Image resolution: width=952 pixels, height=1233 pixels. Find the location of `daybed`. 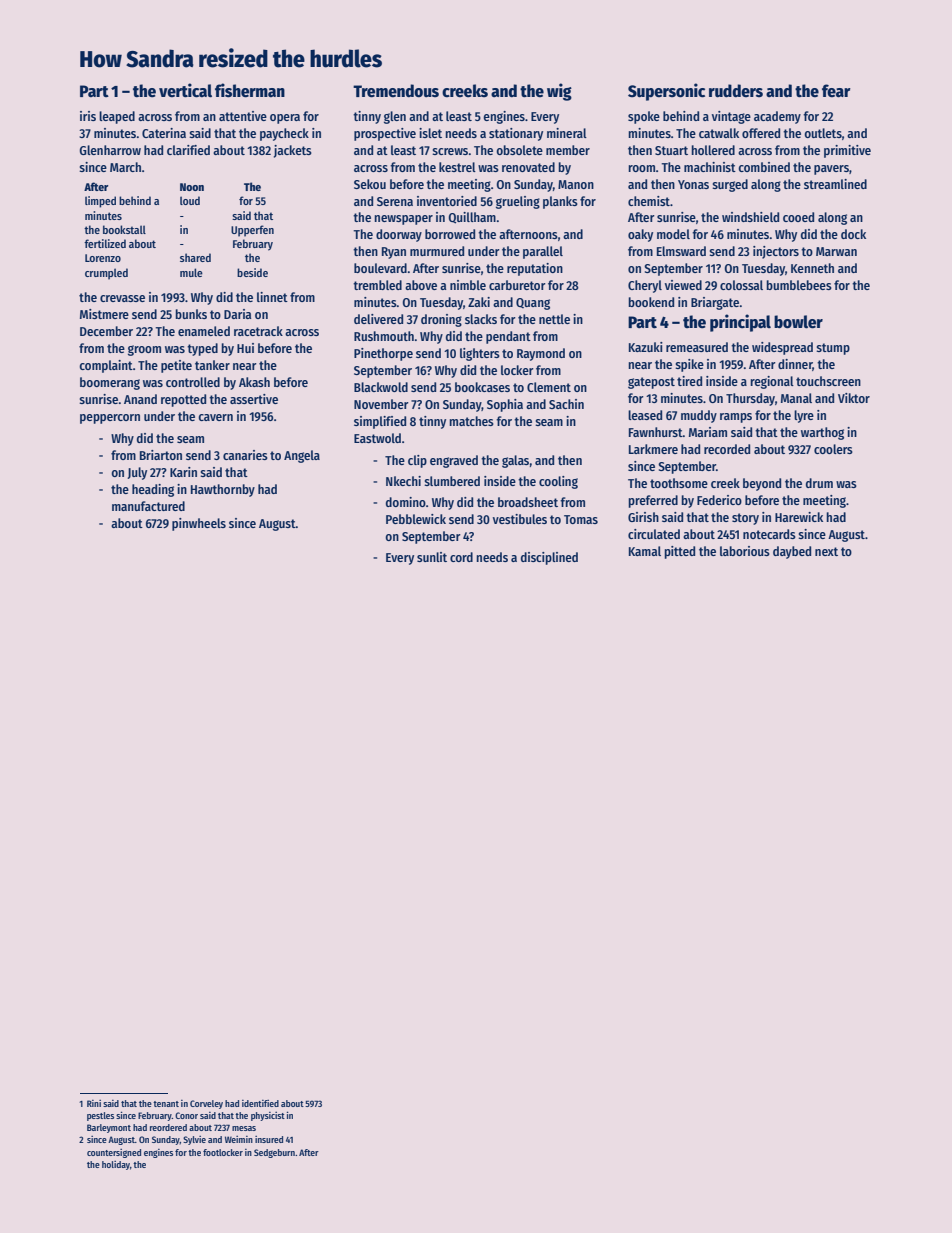

daybed is located at coordinates (792, 552).
